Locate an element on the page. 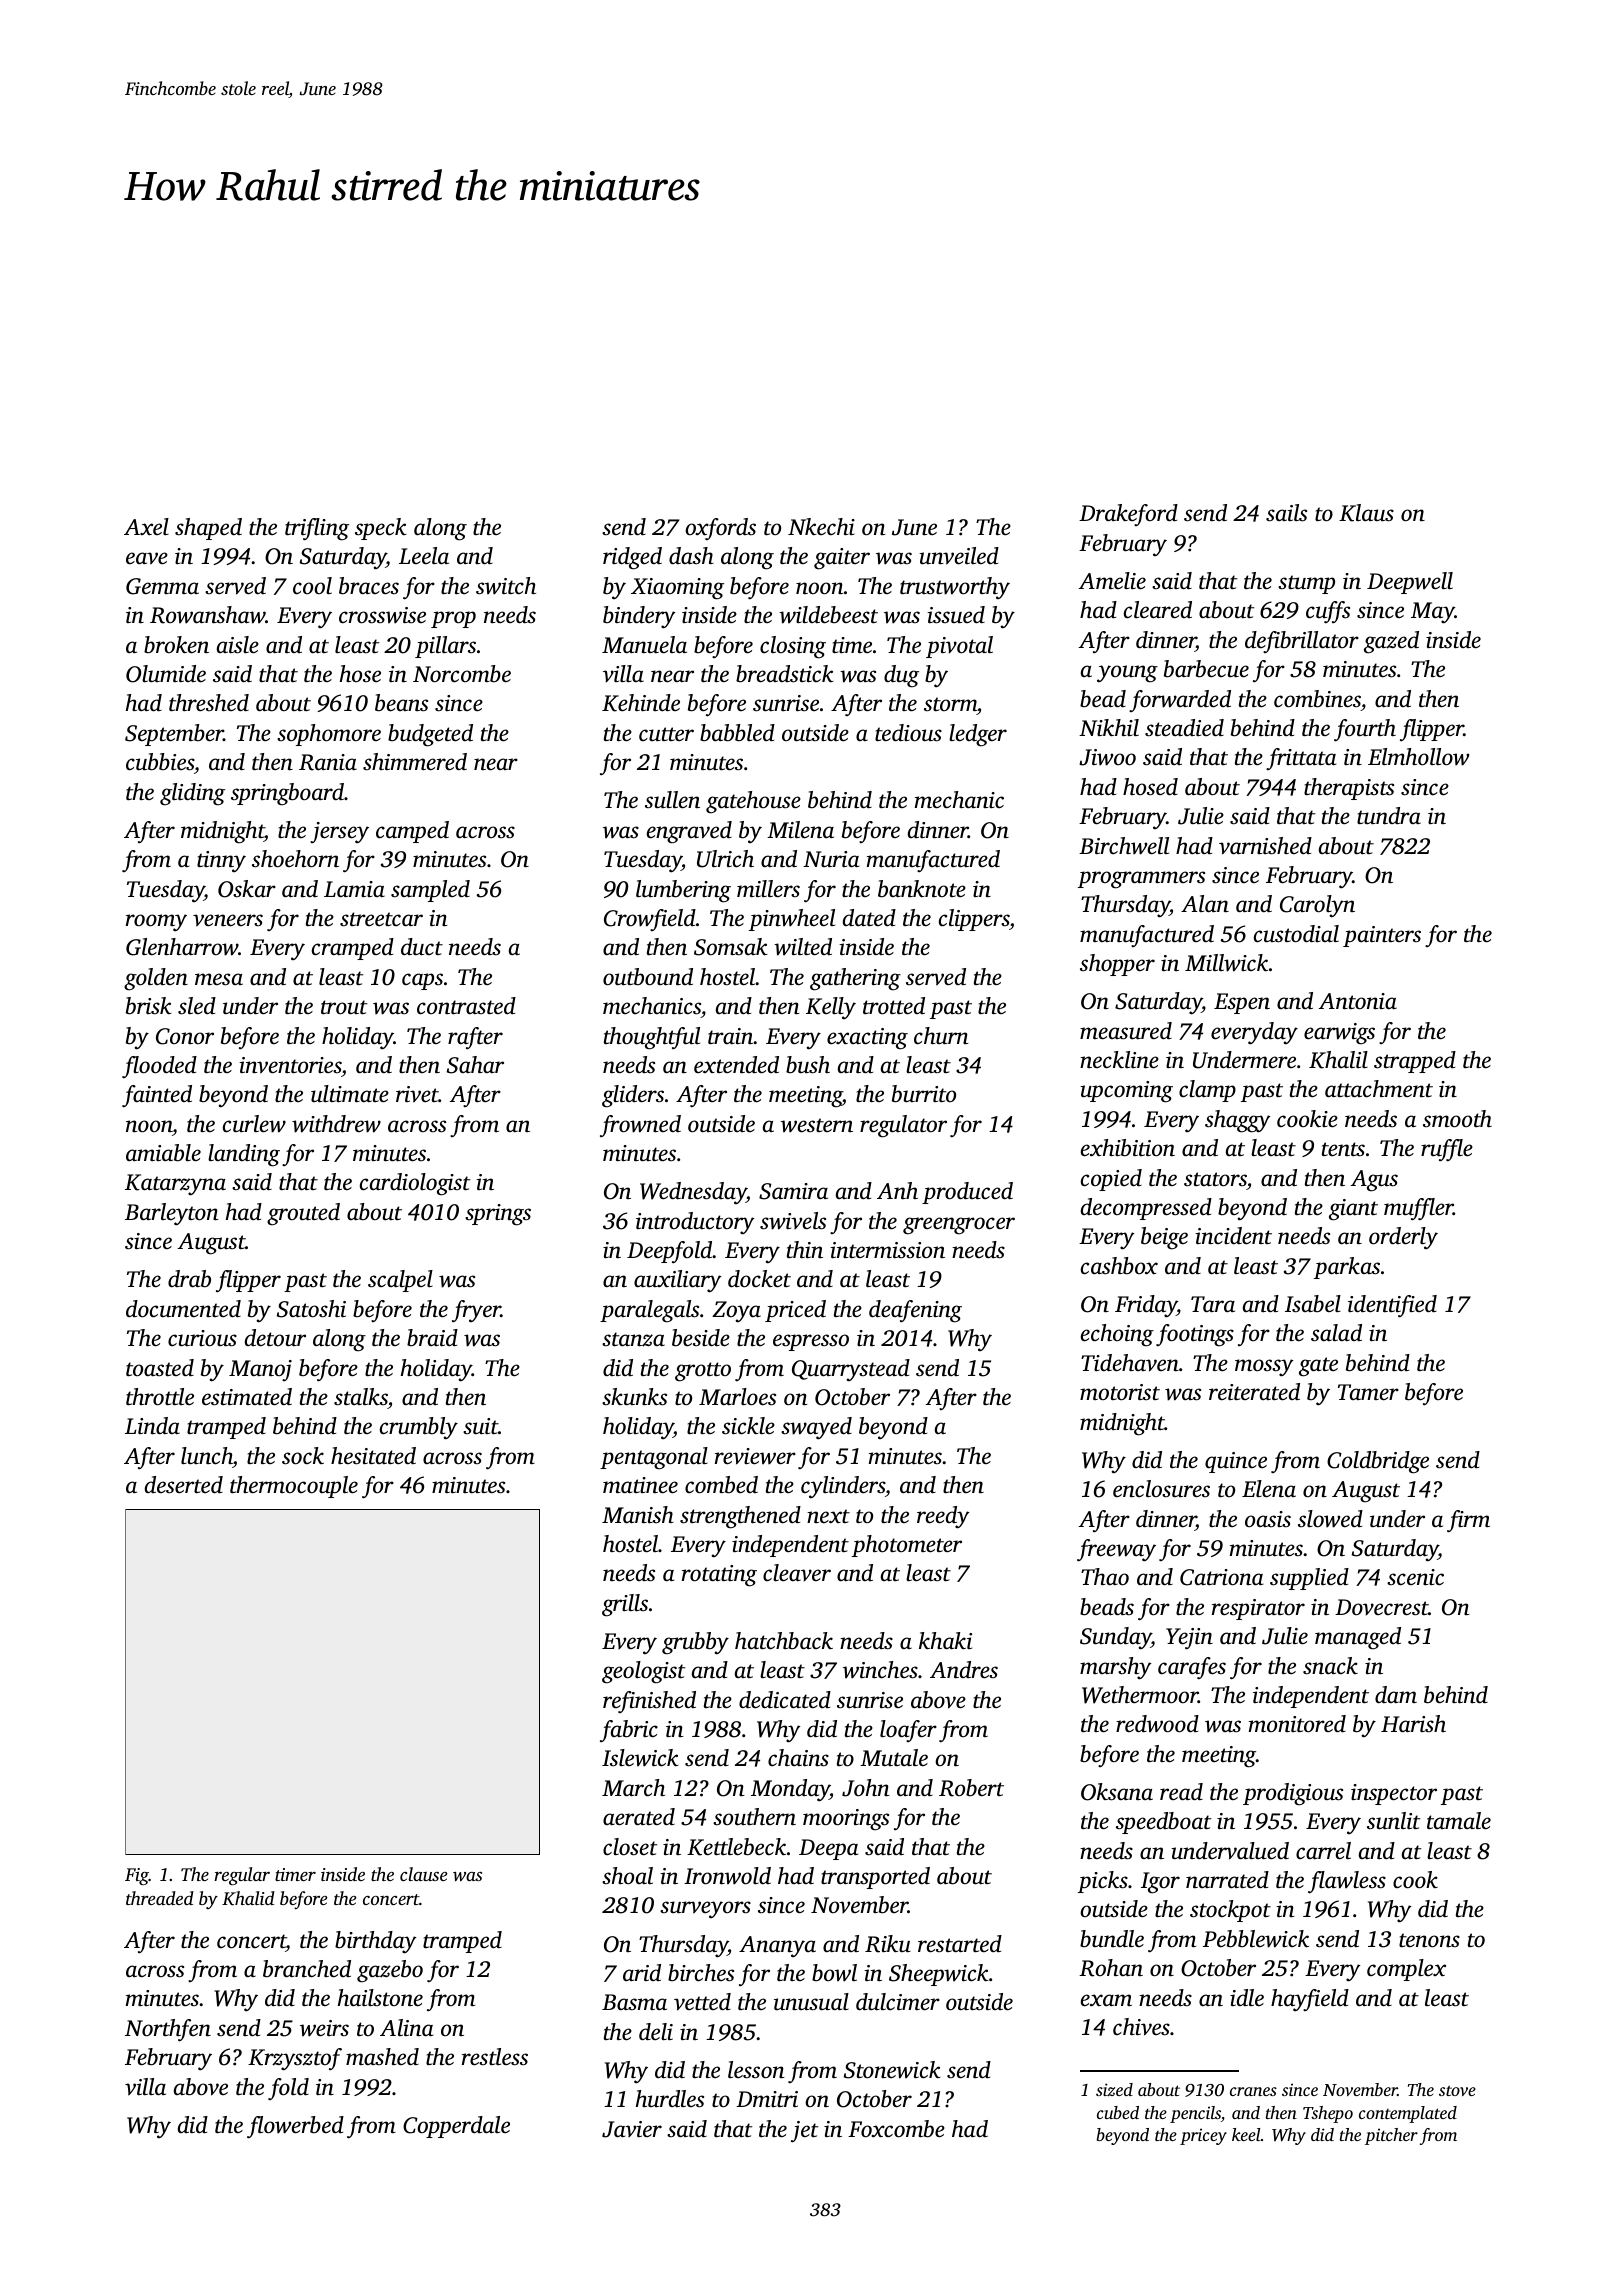  shaped is located at coordinates (208, 529).
